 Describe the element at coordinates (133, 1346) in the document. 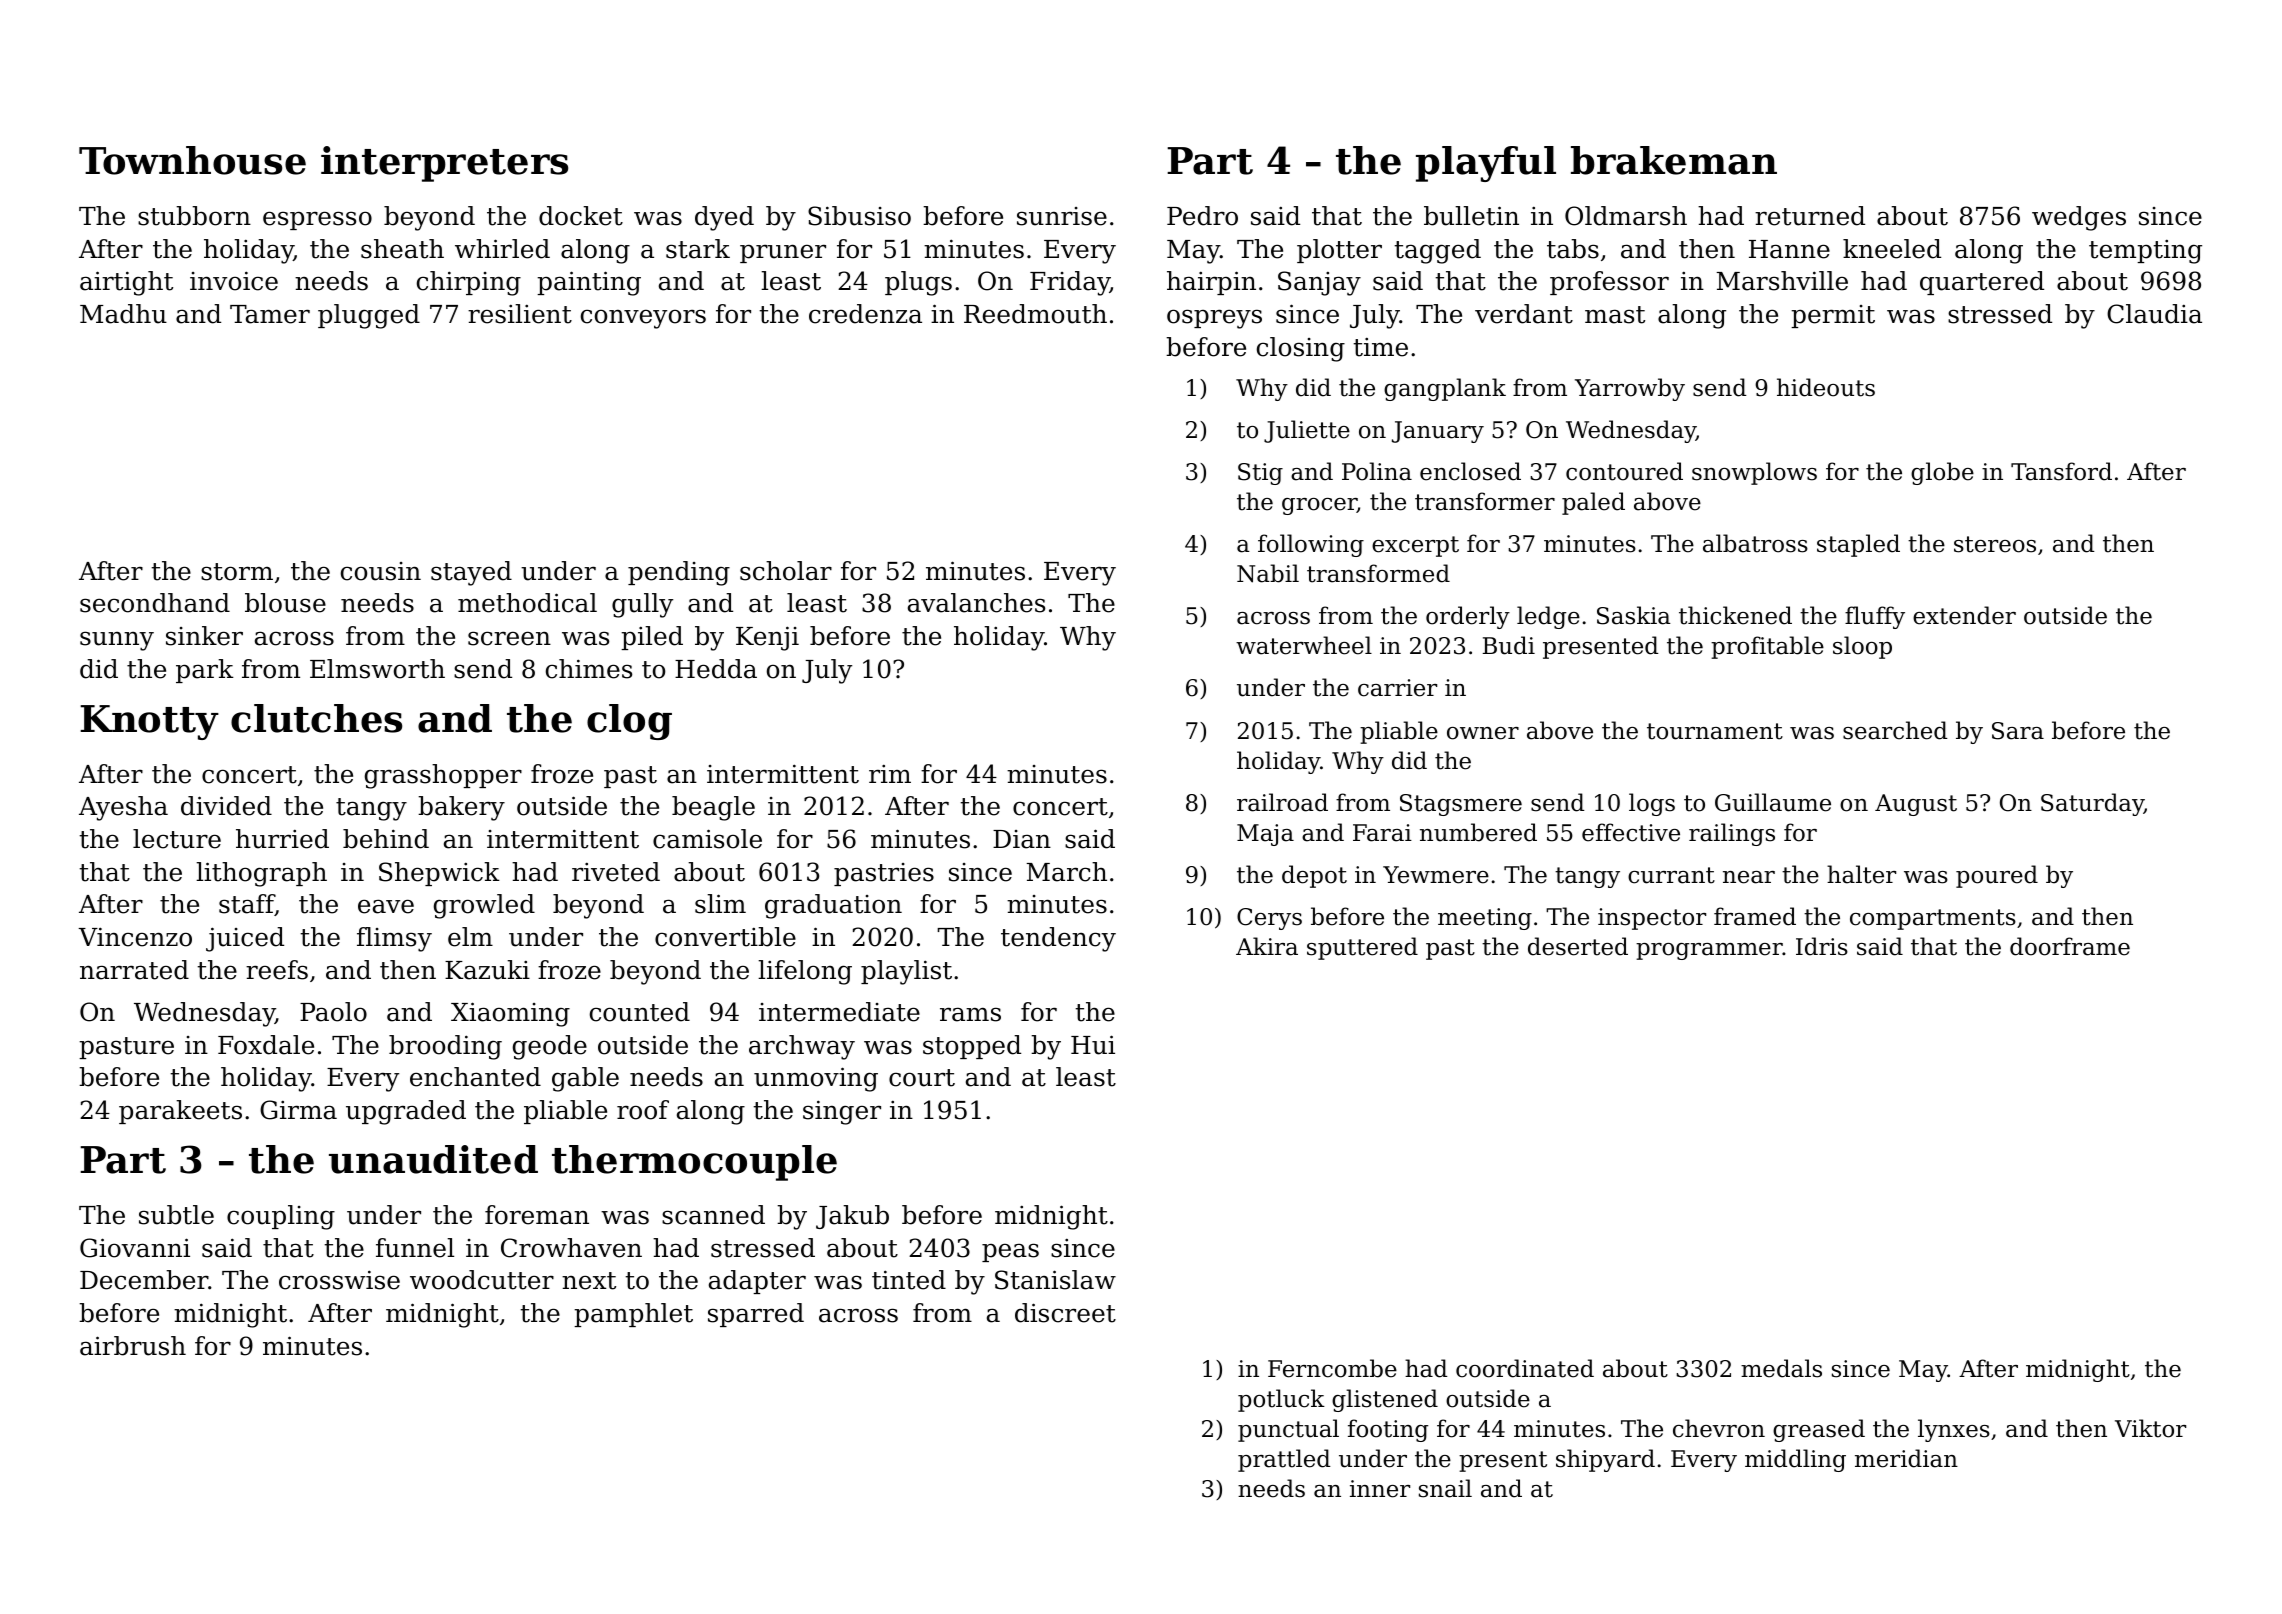

I see `airbrush` at that location.
